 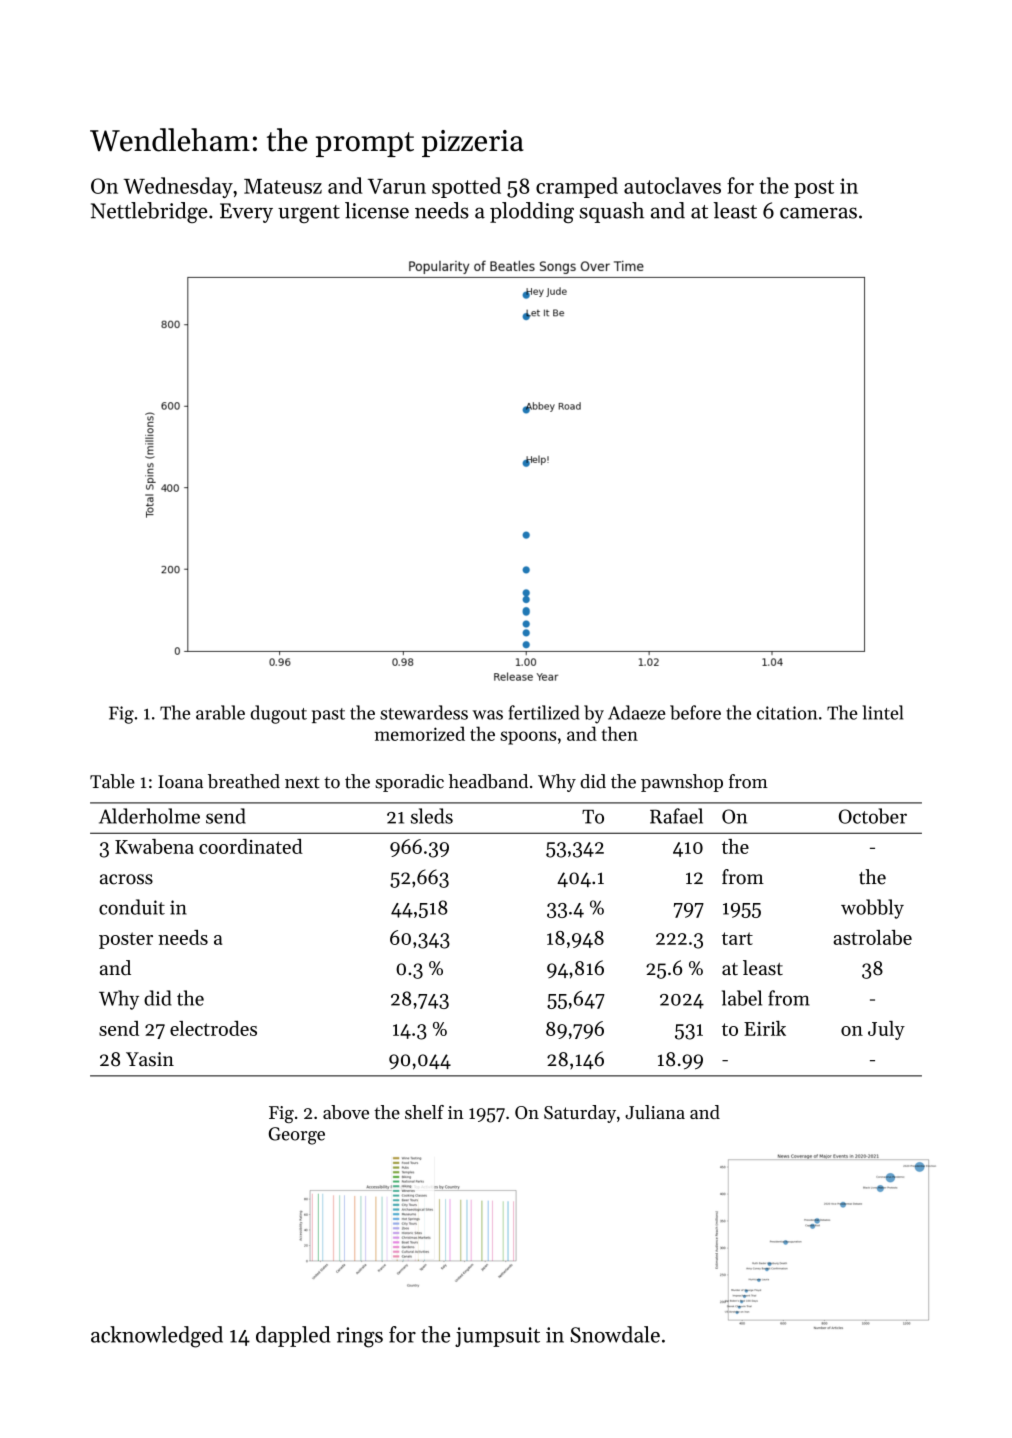 What do you see at coordinates (577, 187) in the page?
I see `cramped` at bounding box center [577, 187].
